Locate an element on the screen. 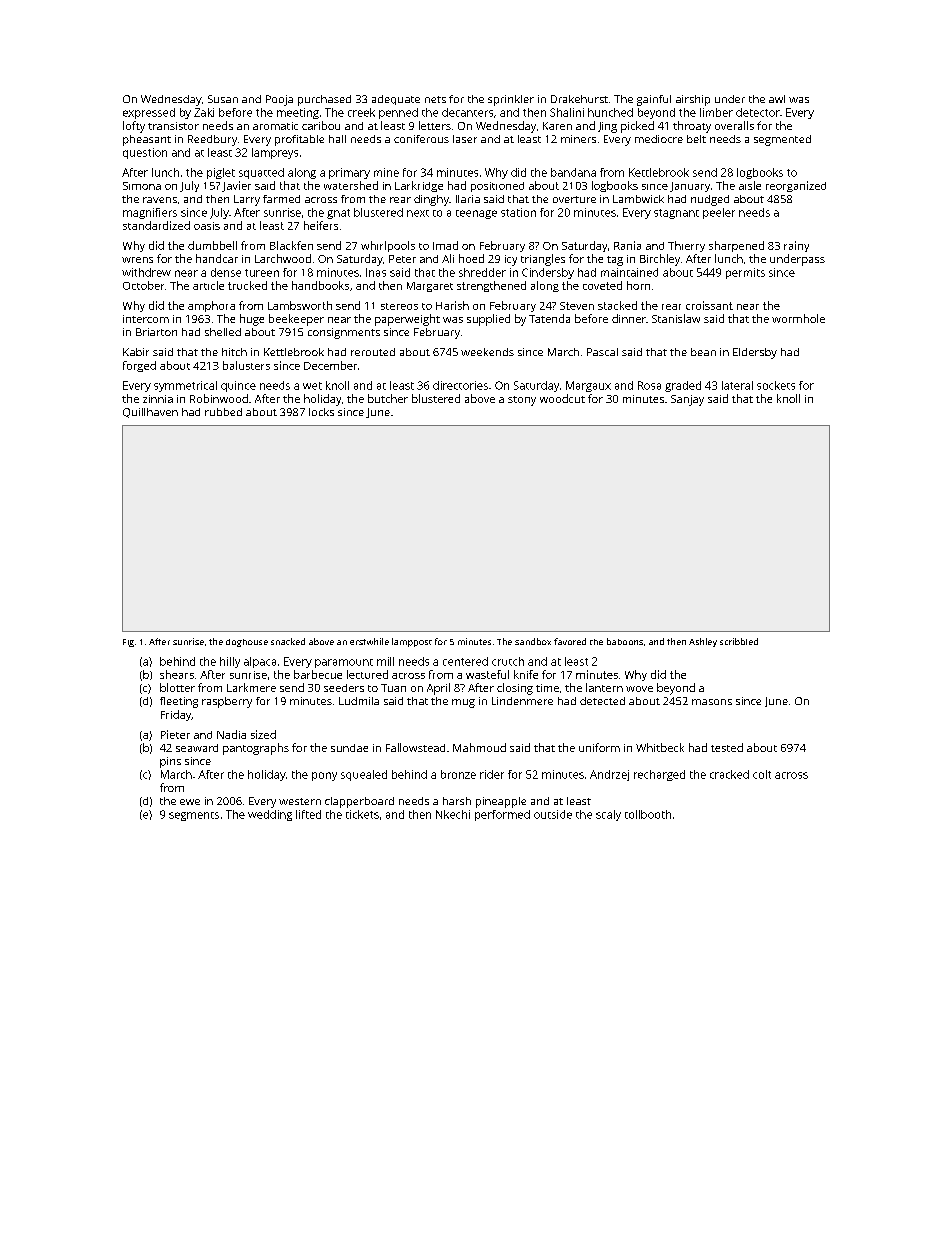  segments is located at coordinates (194, 816).
